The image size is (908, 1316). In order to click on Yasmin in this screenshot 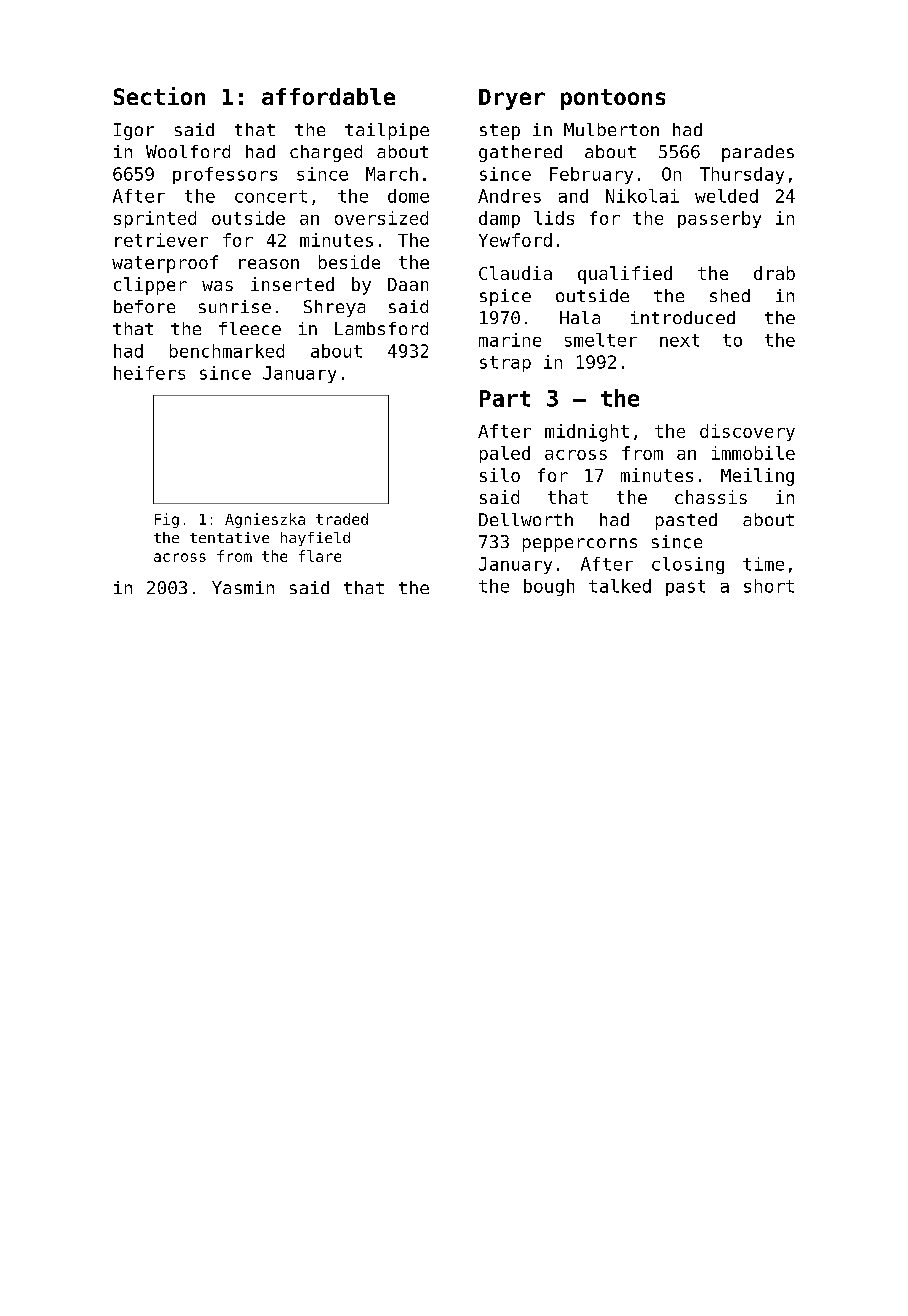, I will do `click(243, 587)`.
